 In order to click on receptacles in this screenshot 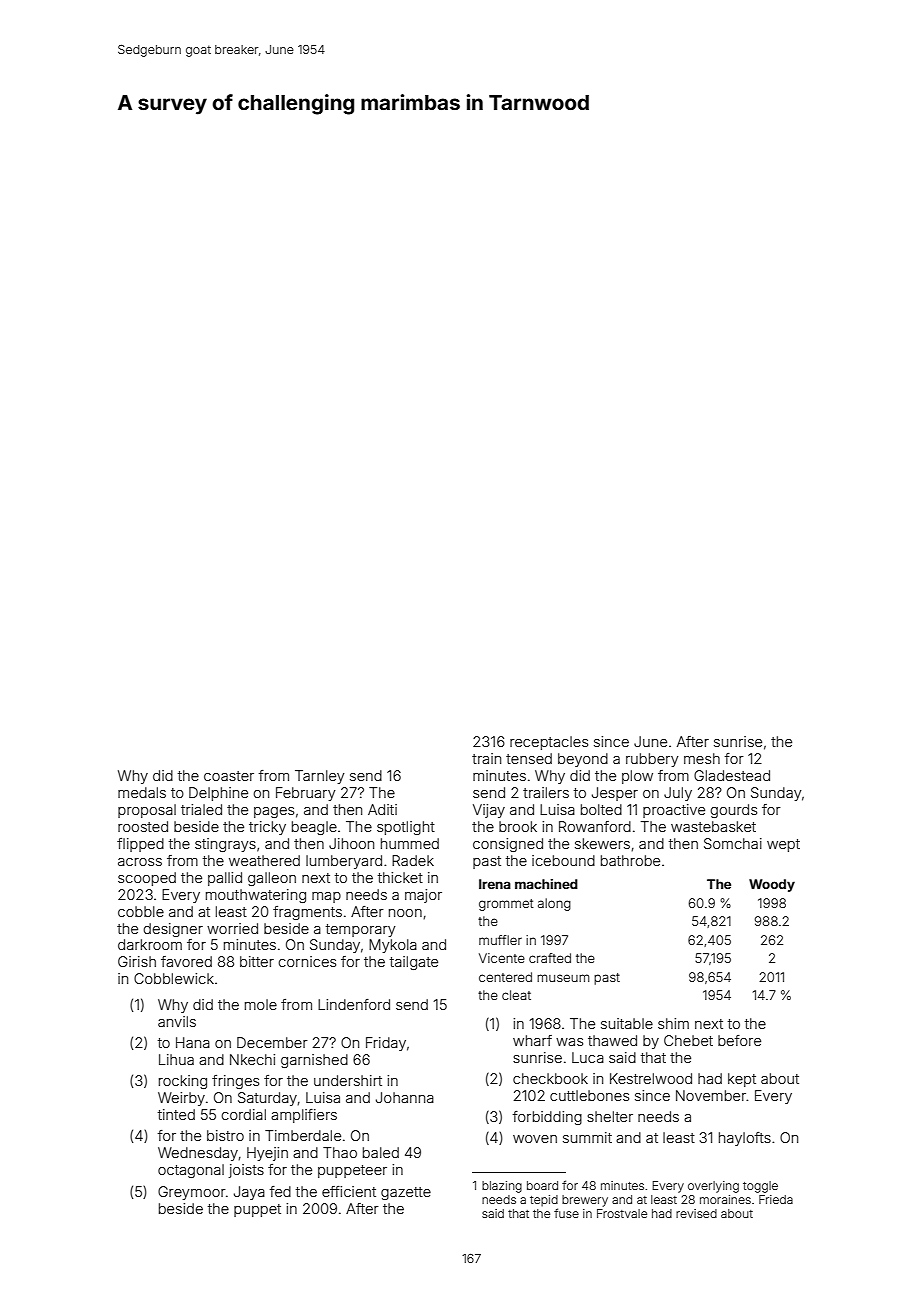, I will do `click(549, 743)`.
